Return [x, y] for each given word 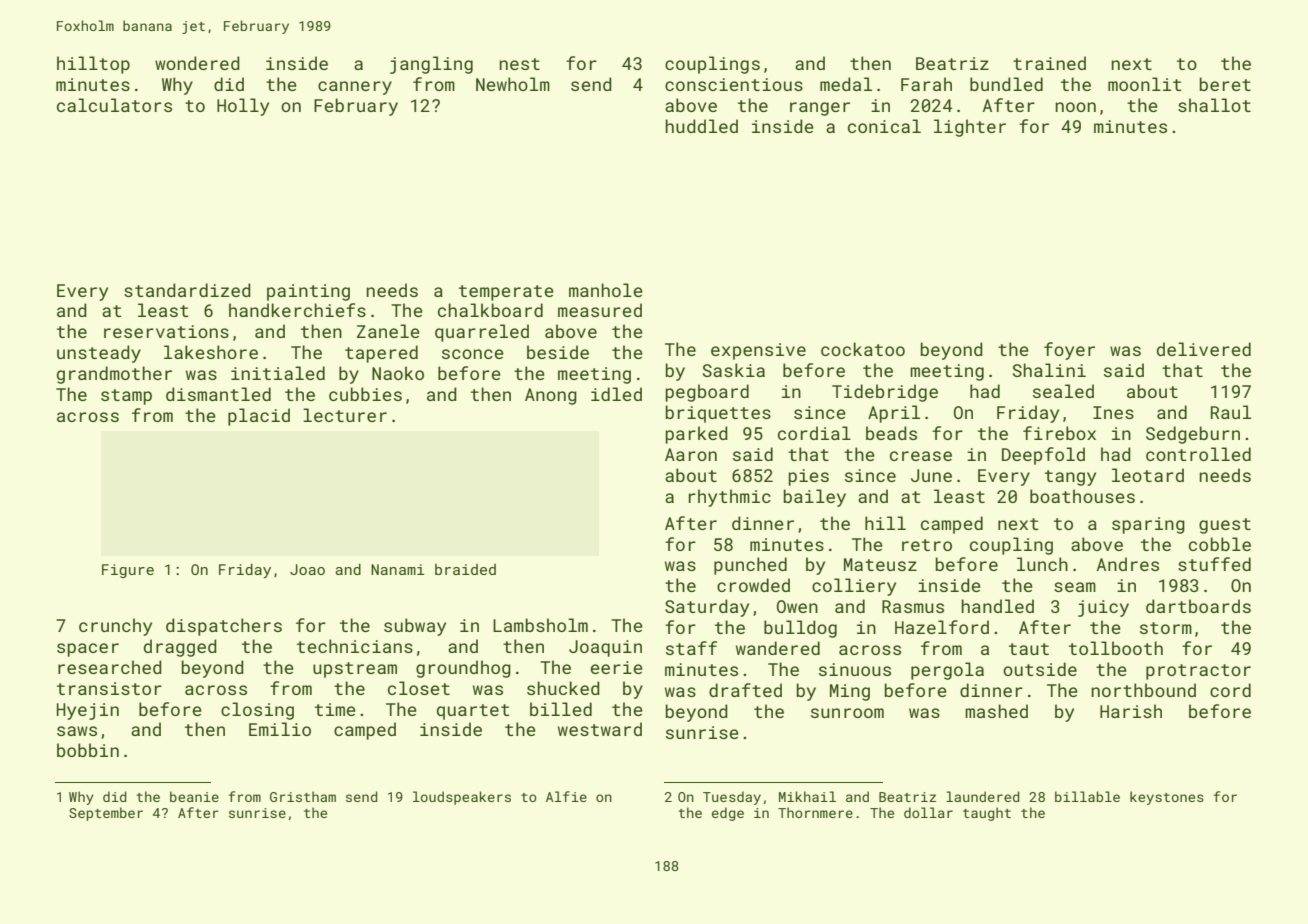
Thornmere [815, 812]
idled [616, 394]
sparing [1148, 525]
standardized [187, 290]
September [106, 814]
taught [987, 814]
